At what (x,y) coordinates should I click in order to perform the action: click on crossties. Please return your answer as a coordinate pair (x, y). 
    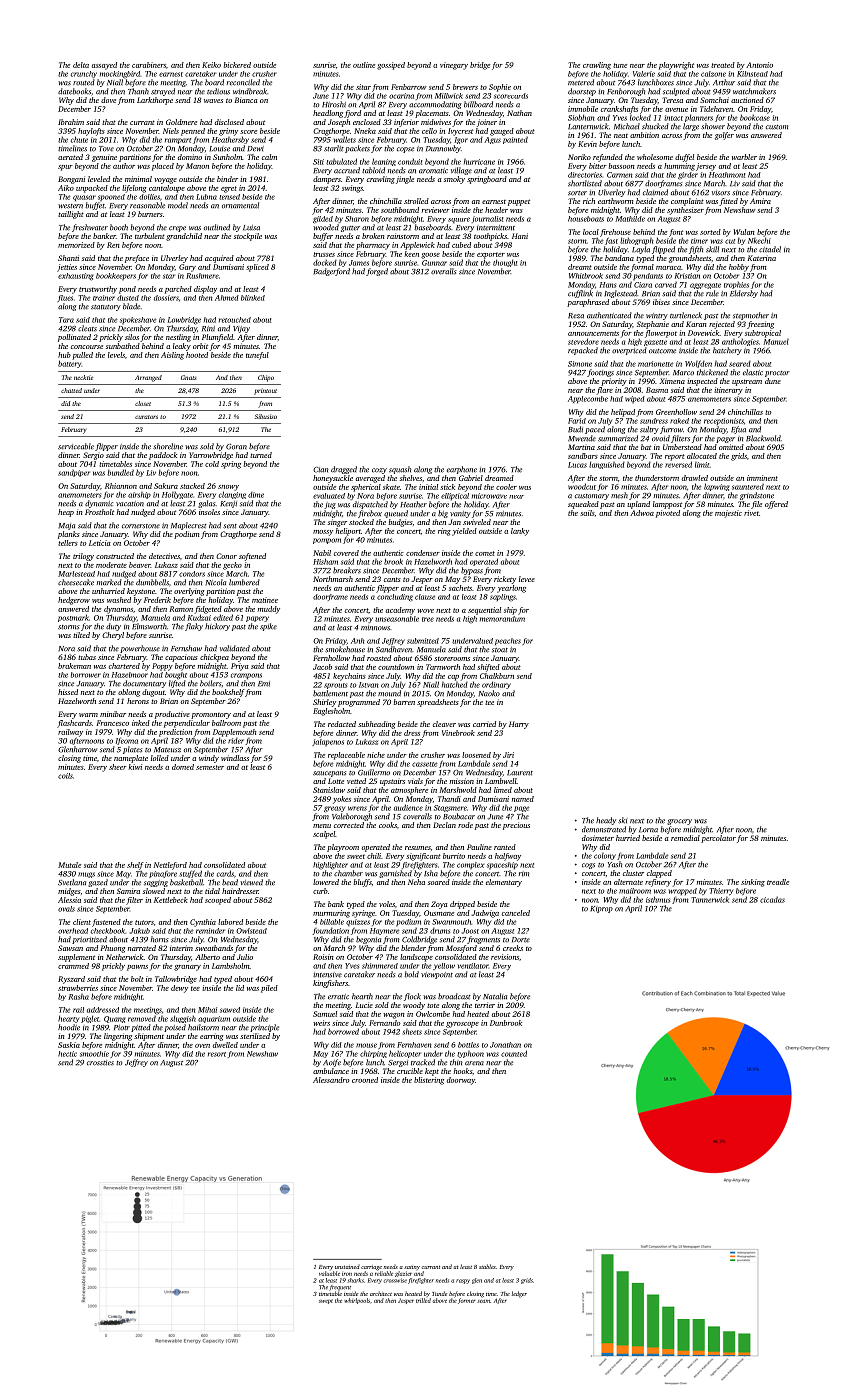
    Looking at the image, I should click on (100, 1063).
